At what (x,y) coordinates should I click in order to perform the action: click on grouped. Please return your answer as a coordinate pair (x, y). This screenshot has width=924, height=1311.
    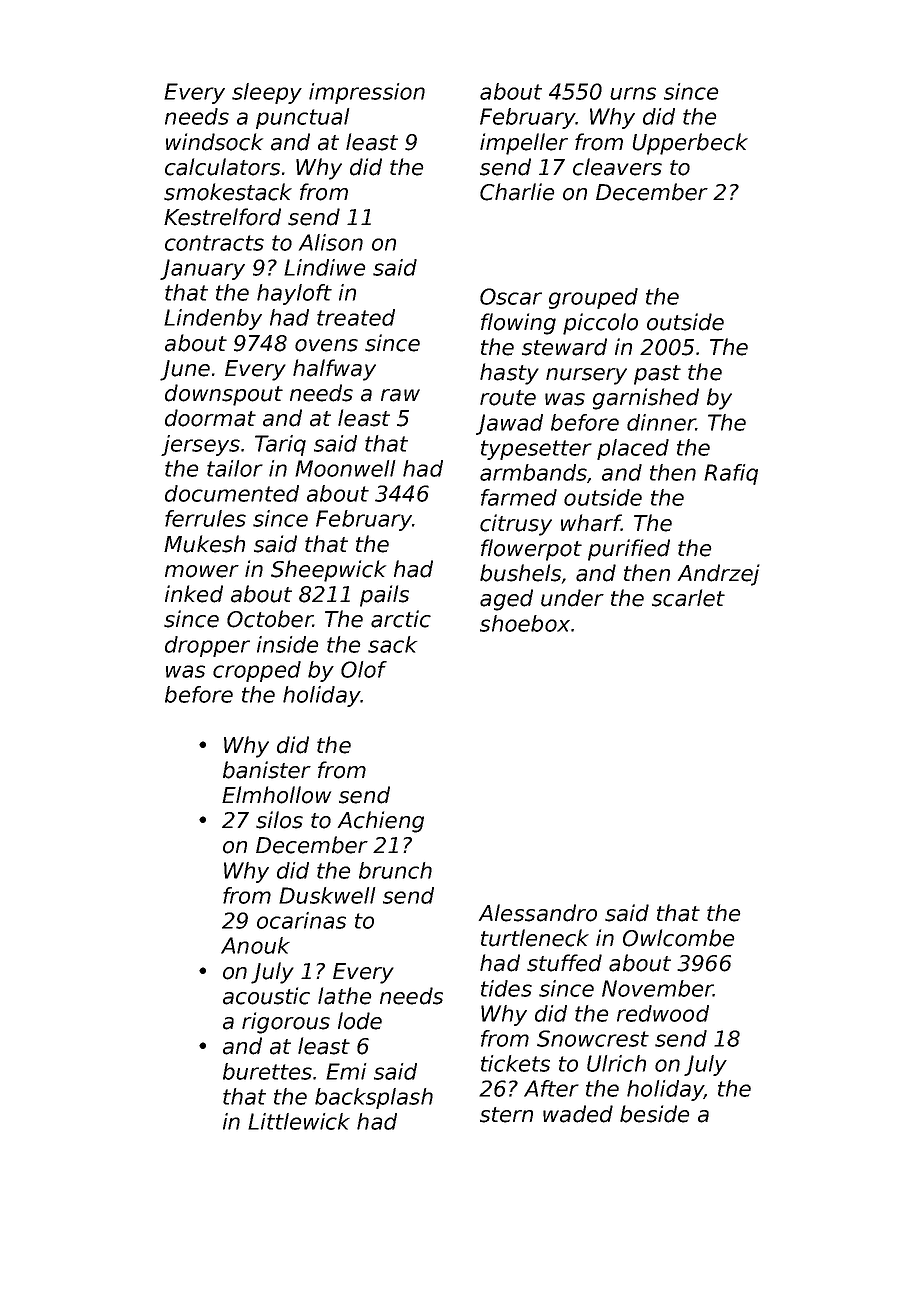
    Looking at the image, I should click on (593, 298).
